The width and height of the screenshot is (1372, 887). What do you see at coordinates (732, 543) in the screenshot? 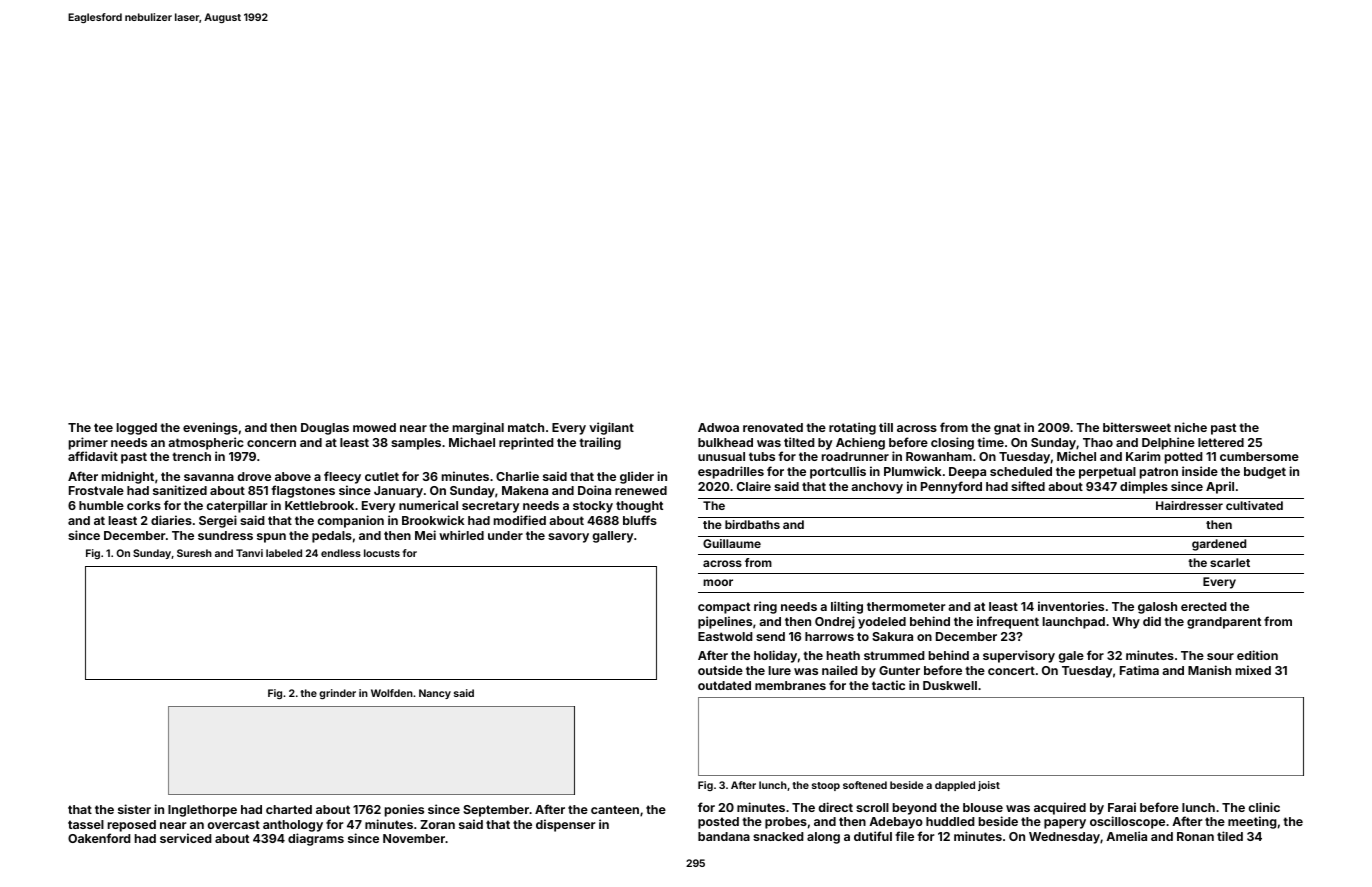
I see `Guillaume` at bounding box center [732, 543].
